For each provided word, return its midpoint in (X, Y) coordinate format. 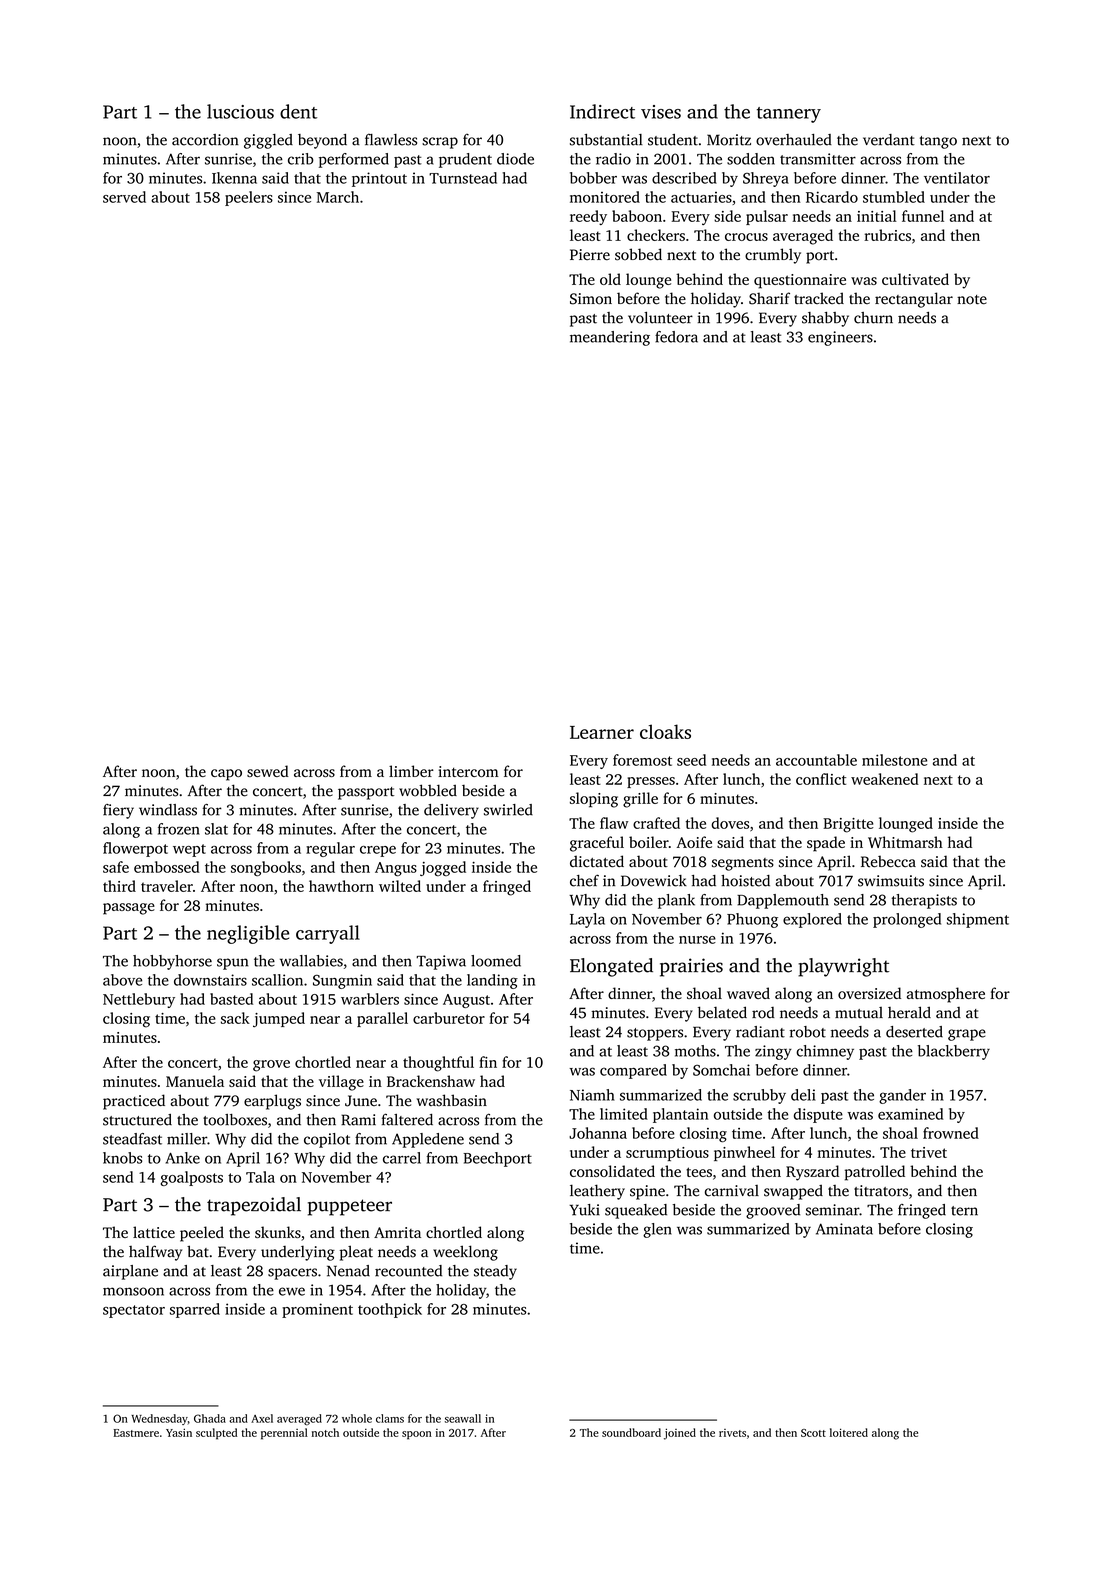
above (122, 980)
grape (967, 1035)
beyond (322, 141)
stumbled (894, 197)
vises (661, 112)
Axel (262, 1418)
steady (495, 1272)
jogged (443, 868)
